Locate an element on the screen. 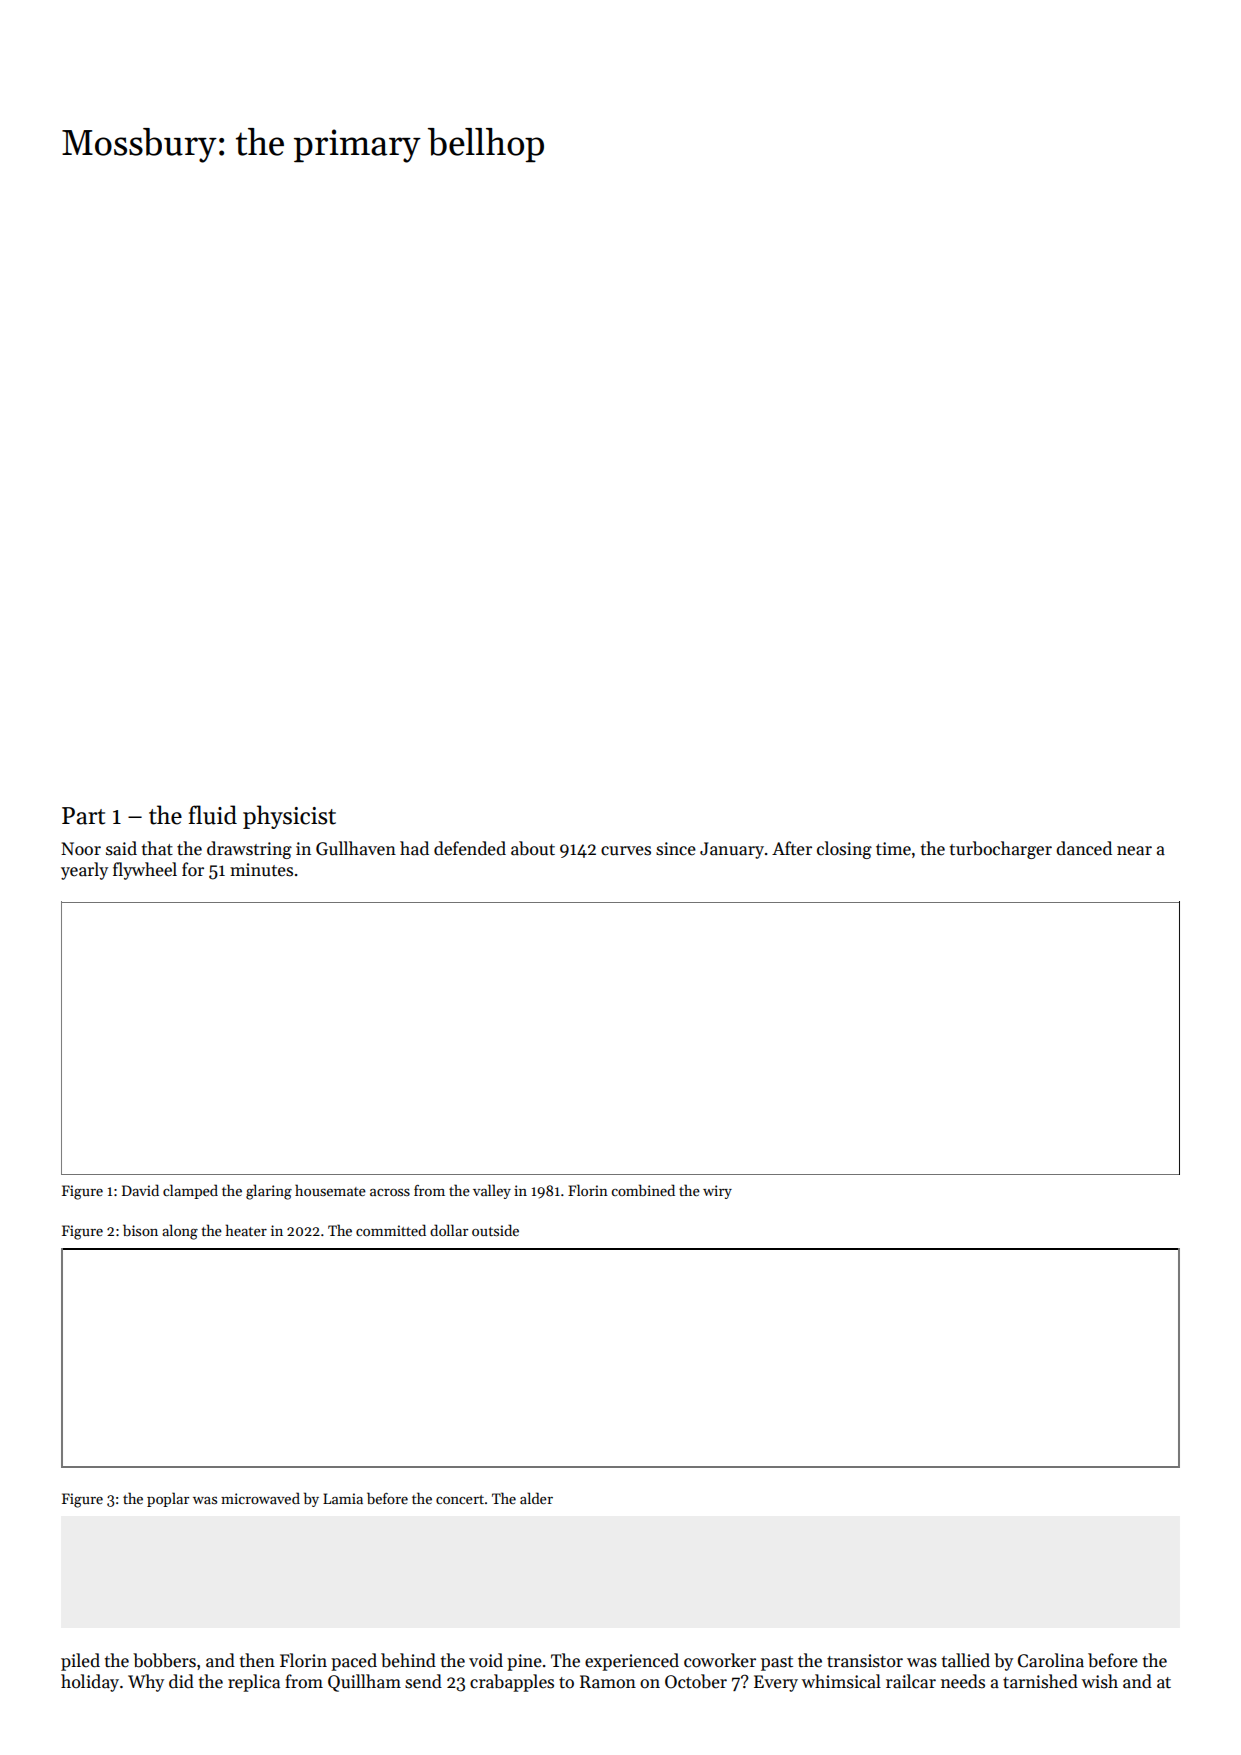 The width and height of the screenshot is (1241, 1755). January is located at coordinates (732, 850).
